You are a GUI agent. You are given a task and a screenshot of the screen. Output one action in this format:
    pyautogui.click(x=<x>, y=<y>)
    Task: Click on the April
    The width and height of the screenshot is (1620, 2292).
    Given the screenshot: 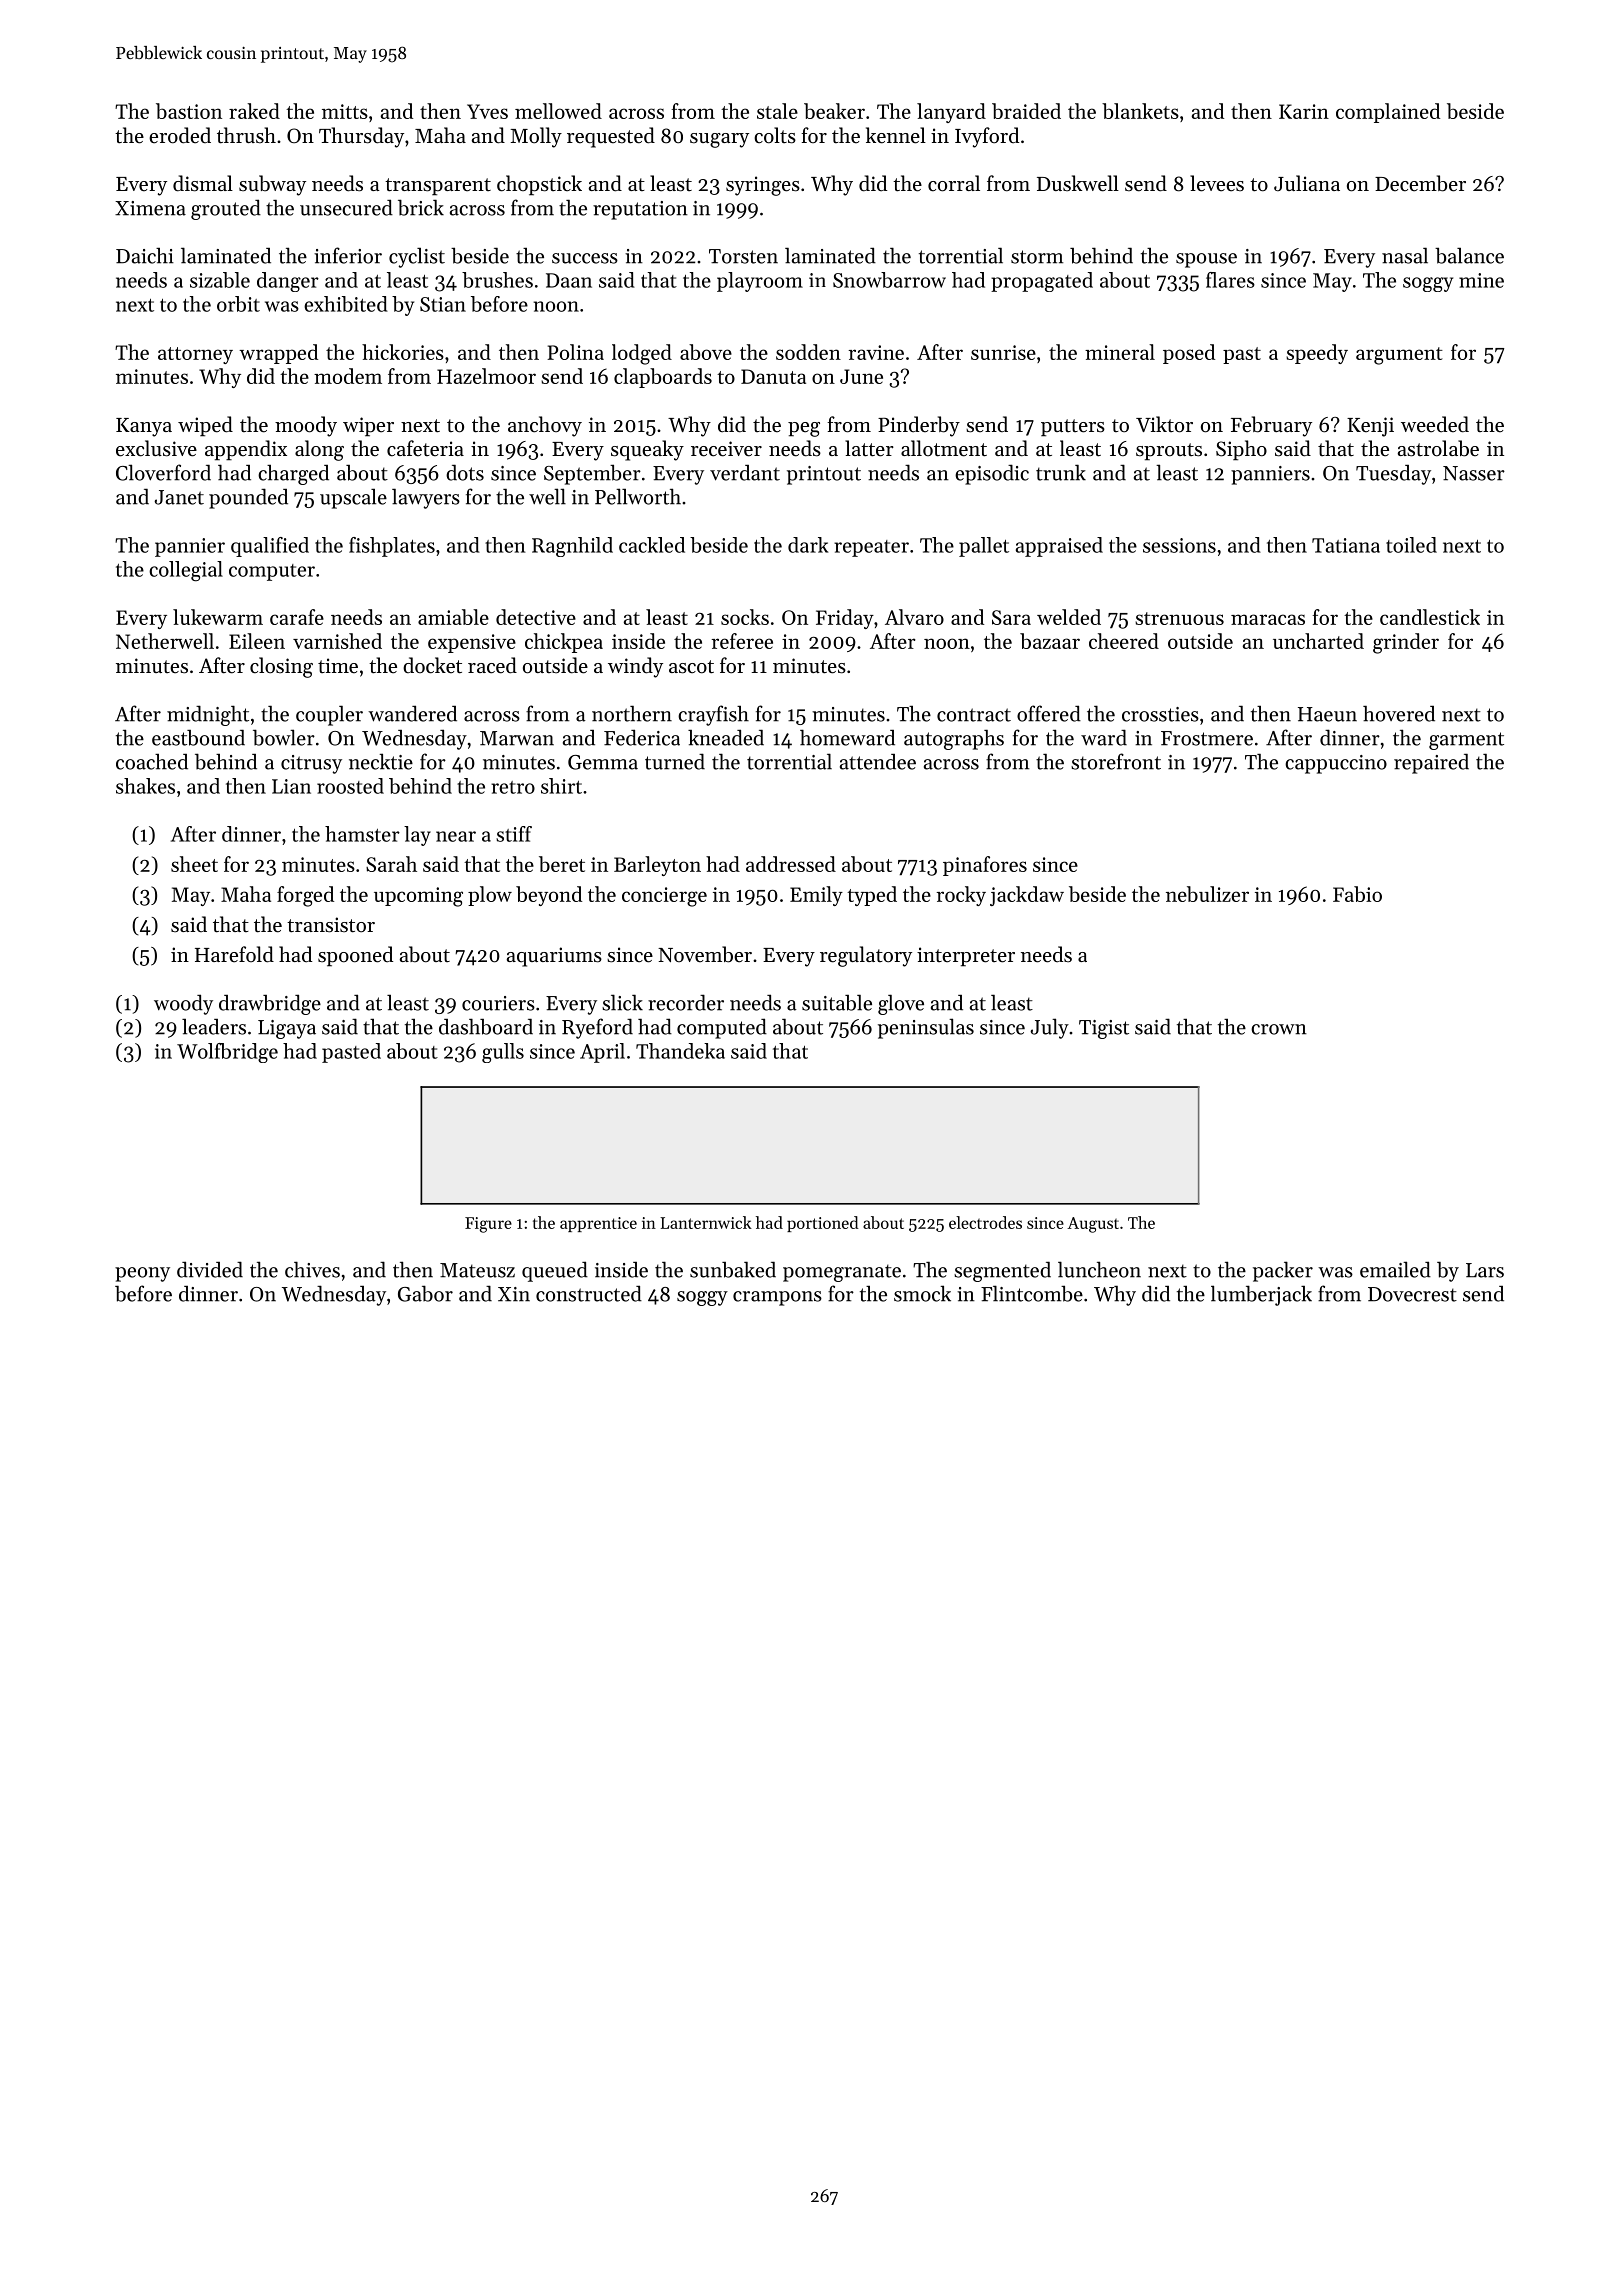 What is the action you would take?
    pyautogui.click(x=602, y=1053)
